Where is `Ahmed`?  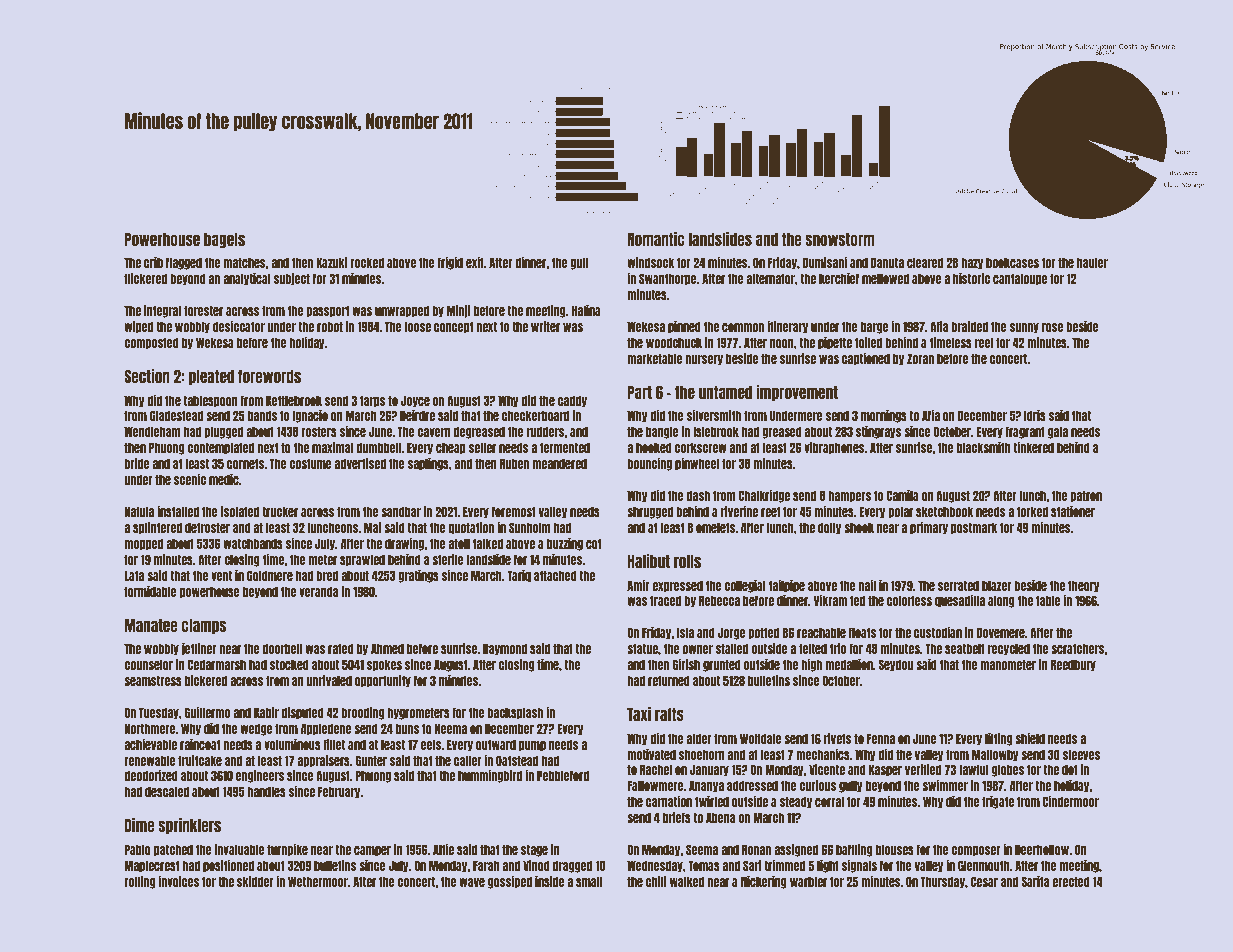 Ahmed is located at coordinates (387, 648).
